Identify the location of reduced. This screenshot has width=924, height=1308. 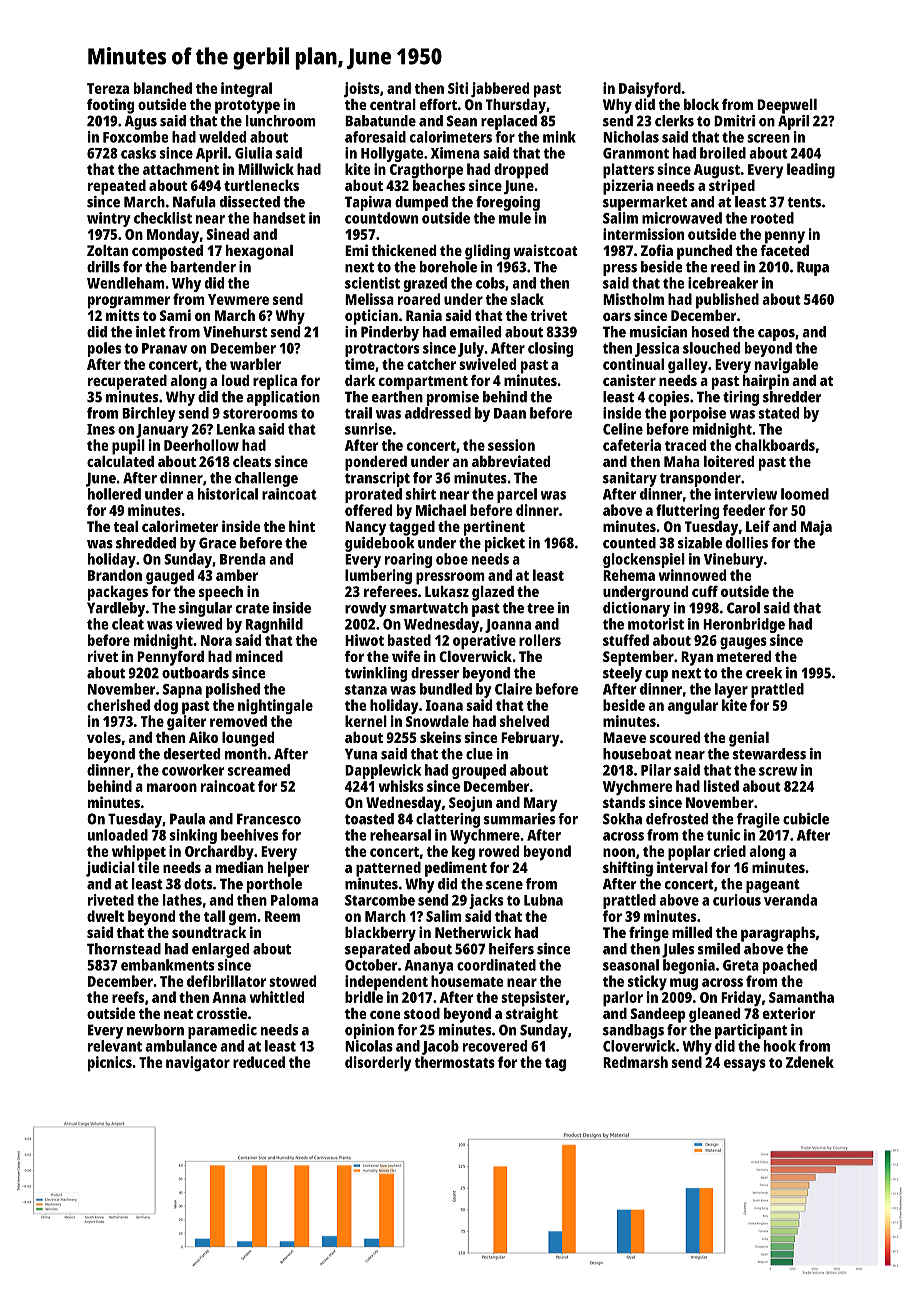
(259, 1062).
